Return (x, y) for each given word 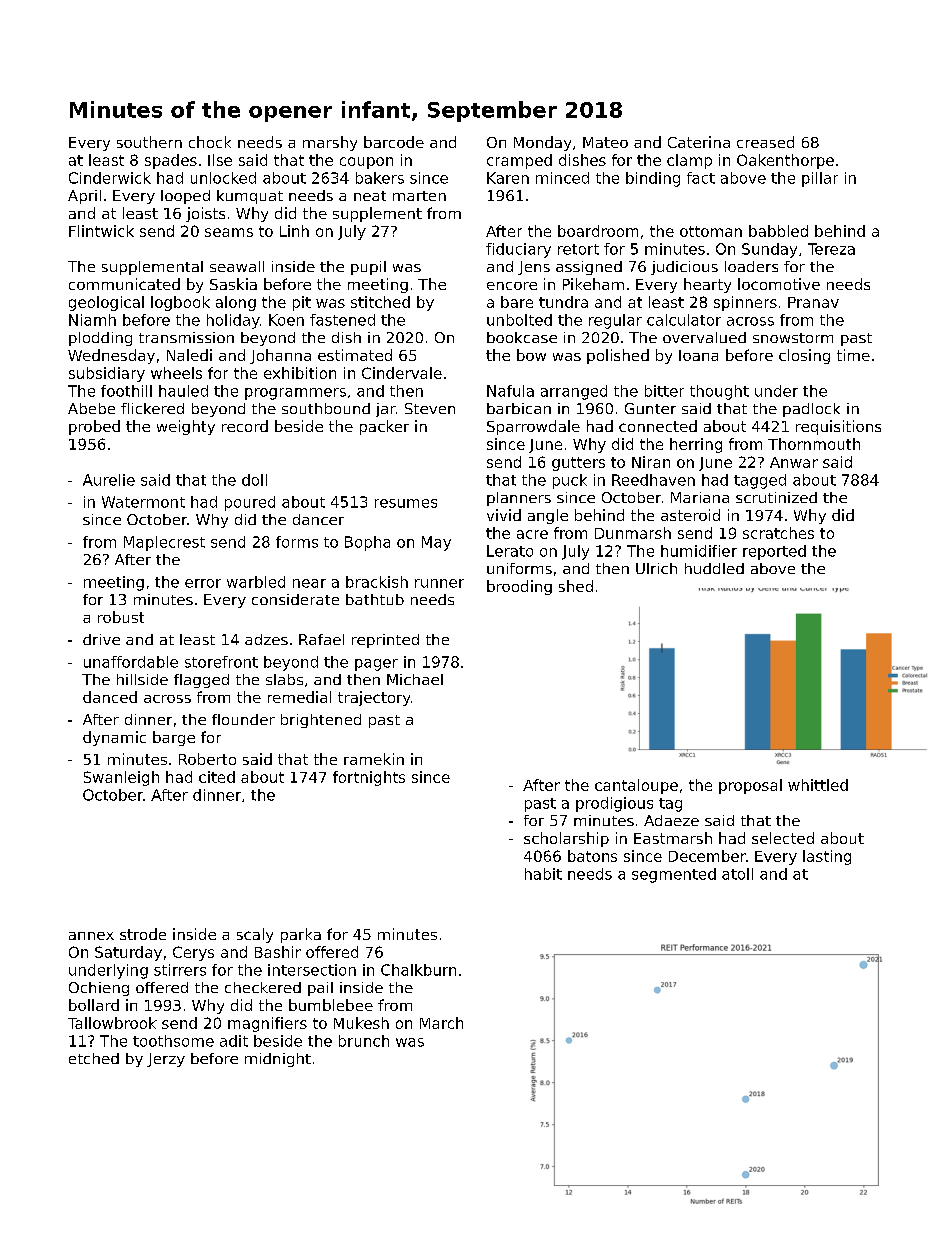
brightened (321, 721)
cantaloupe (636, 786)
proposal (750, 786)
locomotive (779, 284)
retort (578, 249)
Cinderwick (110, 178)
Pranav (813, 302)
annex (91, 936)
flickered (152, 408)
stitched (380, 302)
